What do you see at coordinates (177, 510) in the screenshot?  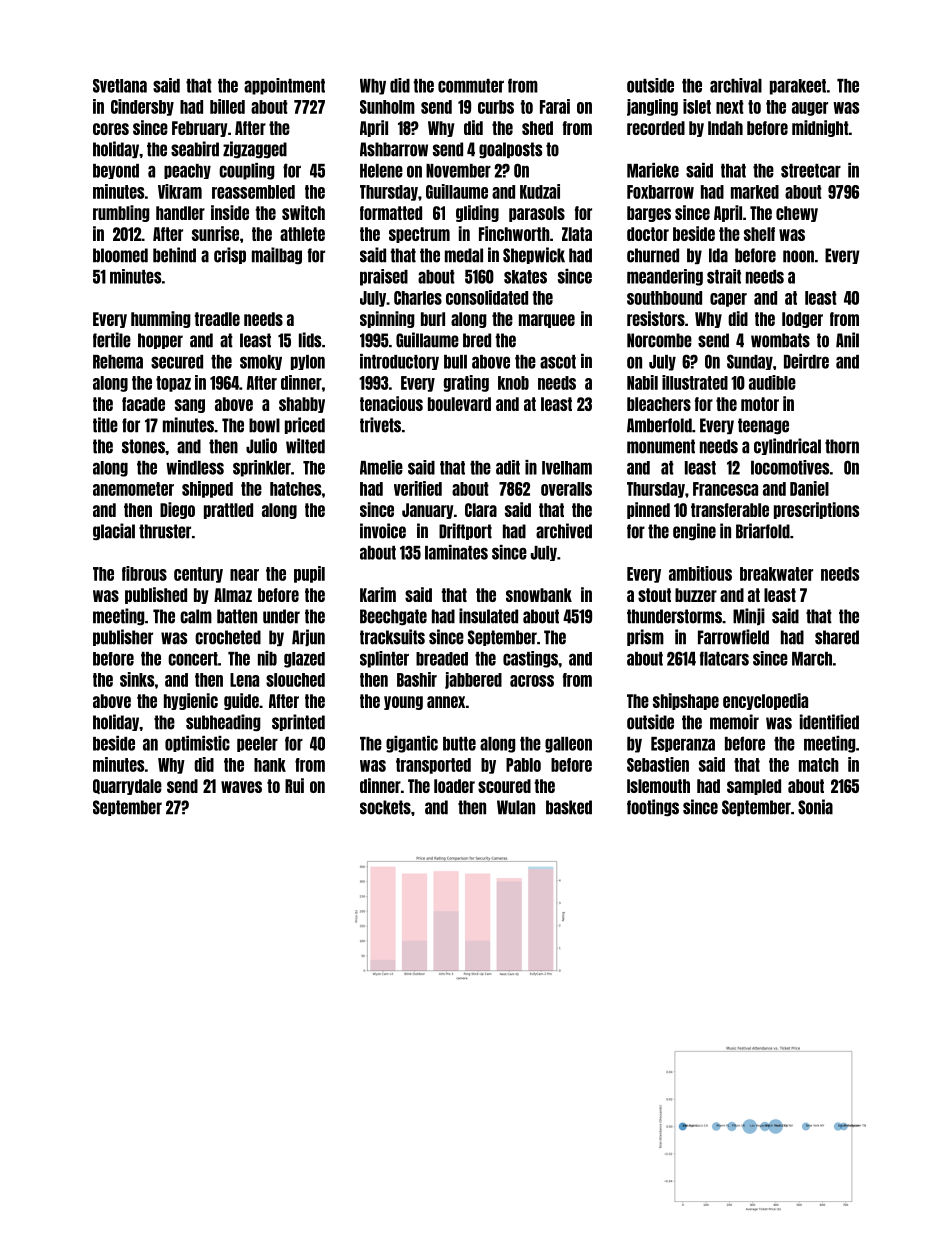 I see `Diego` at bounding box center [177, 510].
